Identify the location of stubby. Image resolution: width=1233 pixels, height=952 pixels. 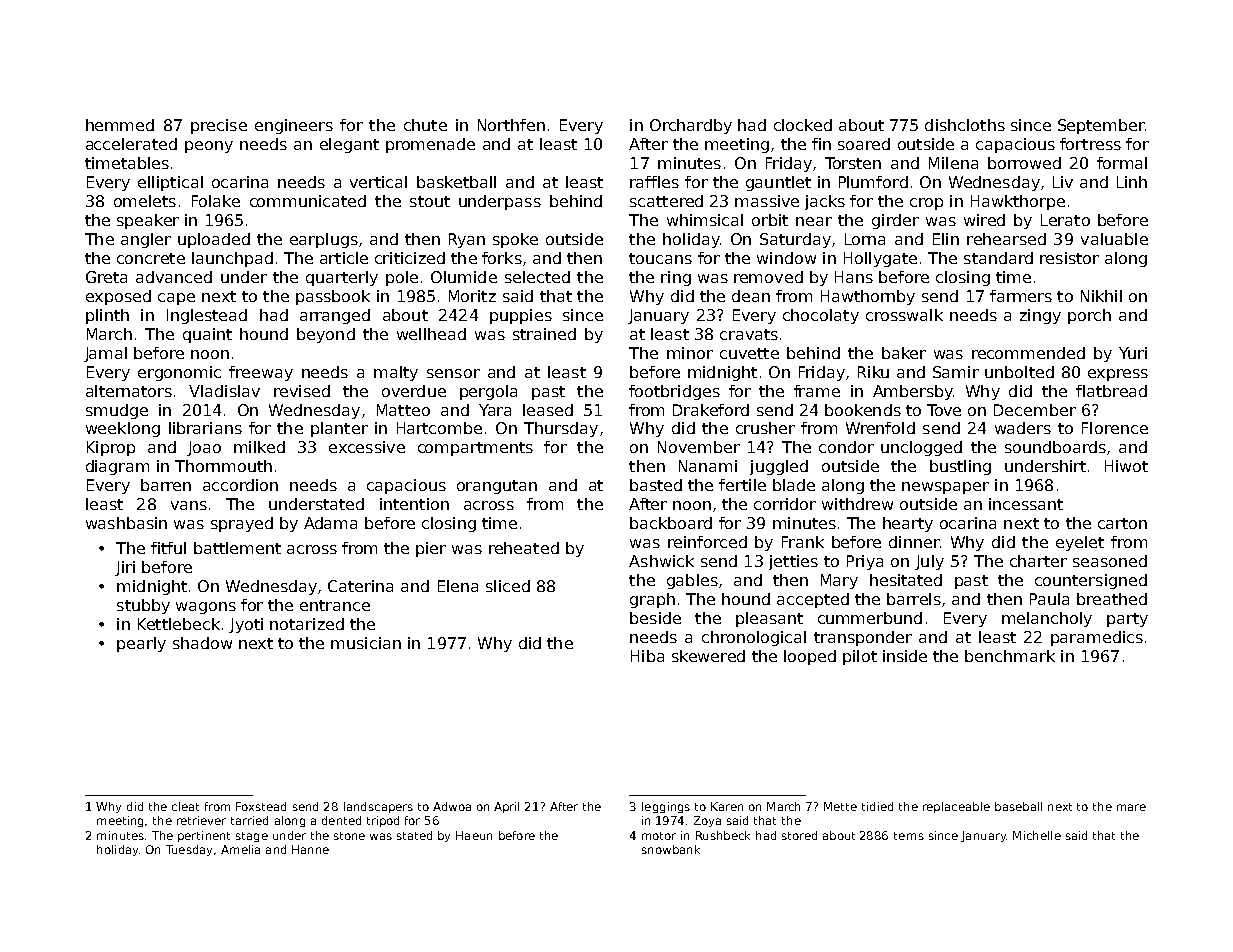
(143, 606).
